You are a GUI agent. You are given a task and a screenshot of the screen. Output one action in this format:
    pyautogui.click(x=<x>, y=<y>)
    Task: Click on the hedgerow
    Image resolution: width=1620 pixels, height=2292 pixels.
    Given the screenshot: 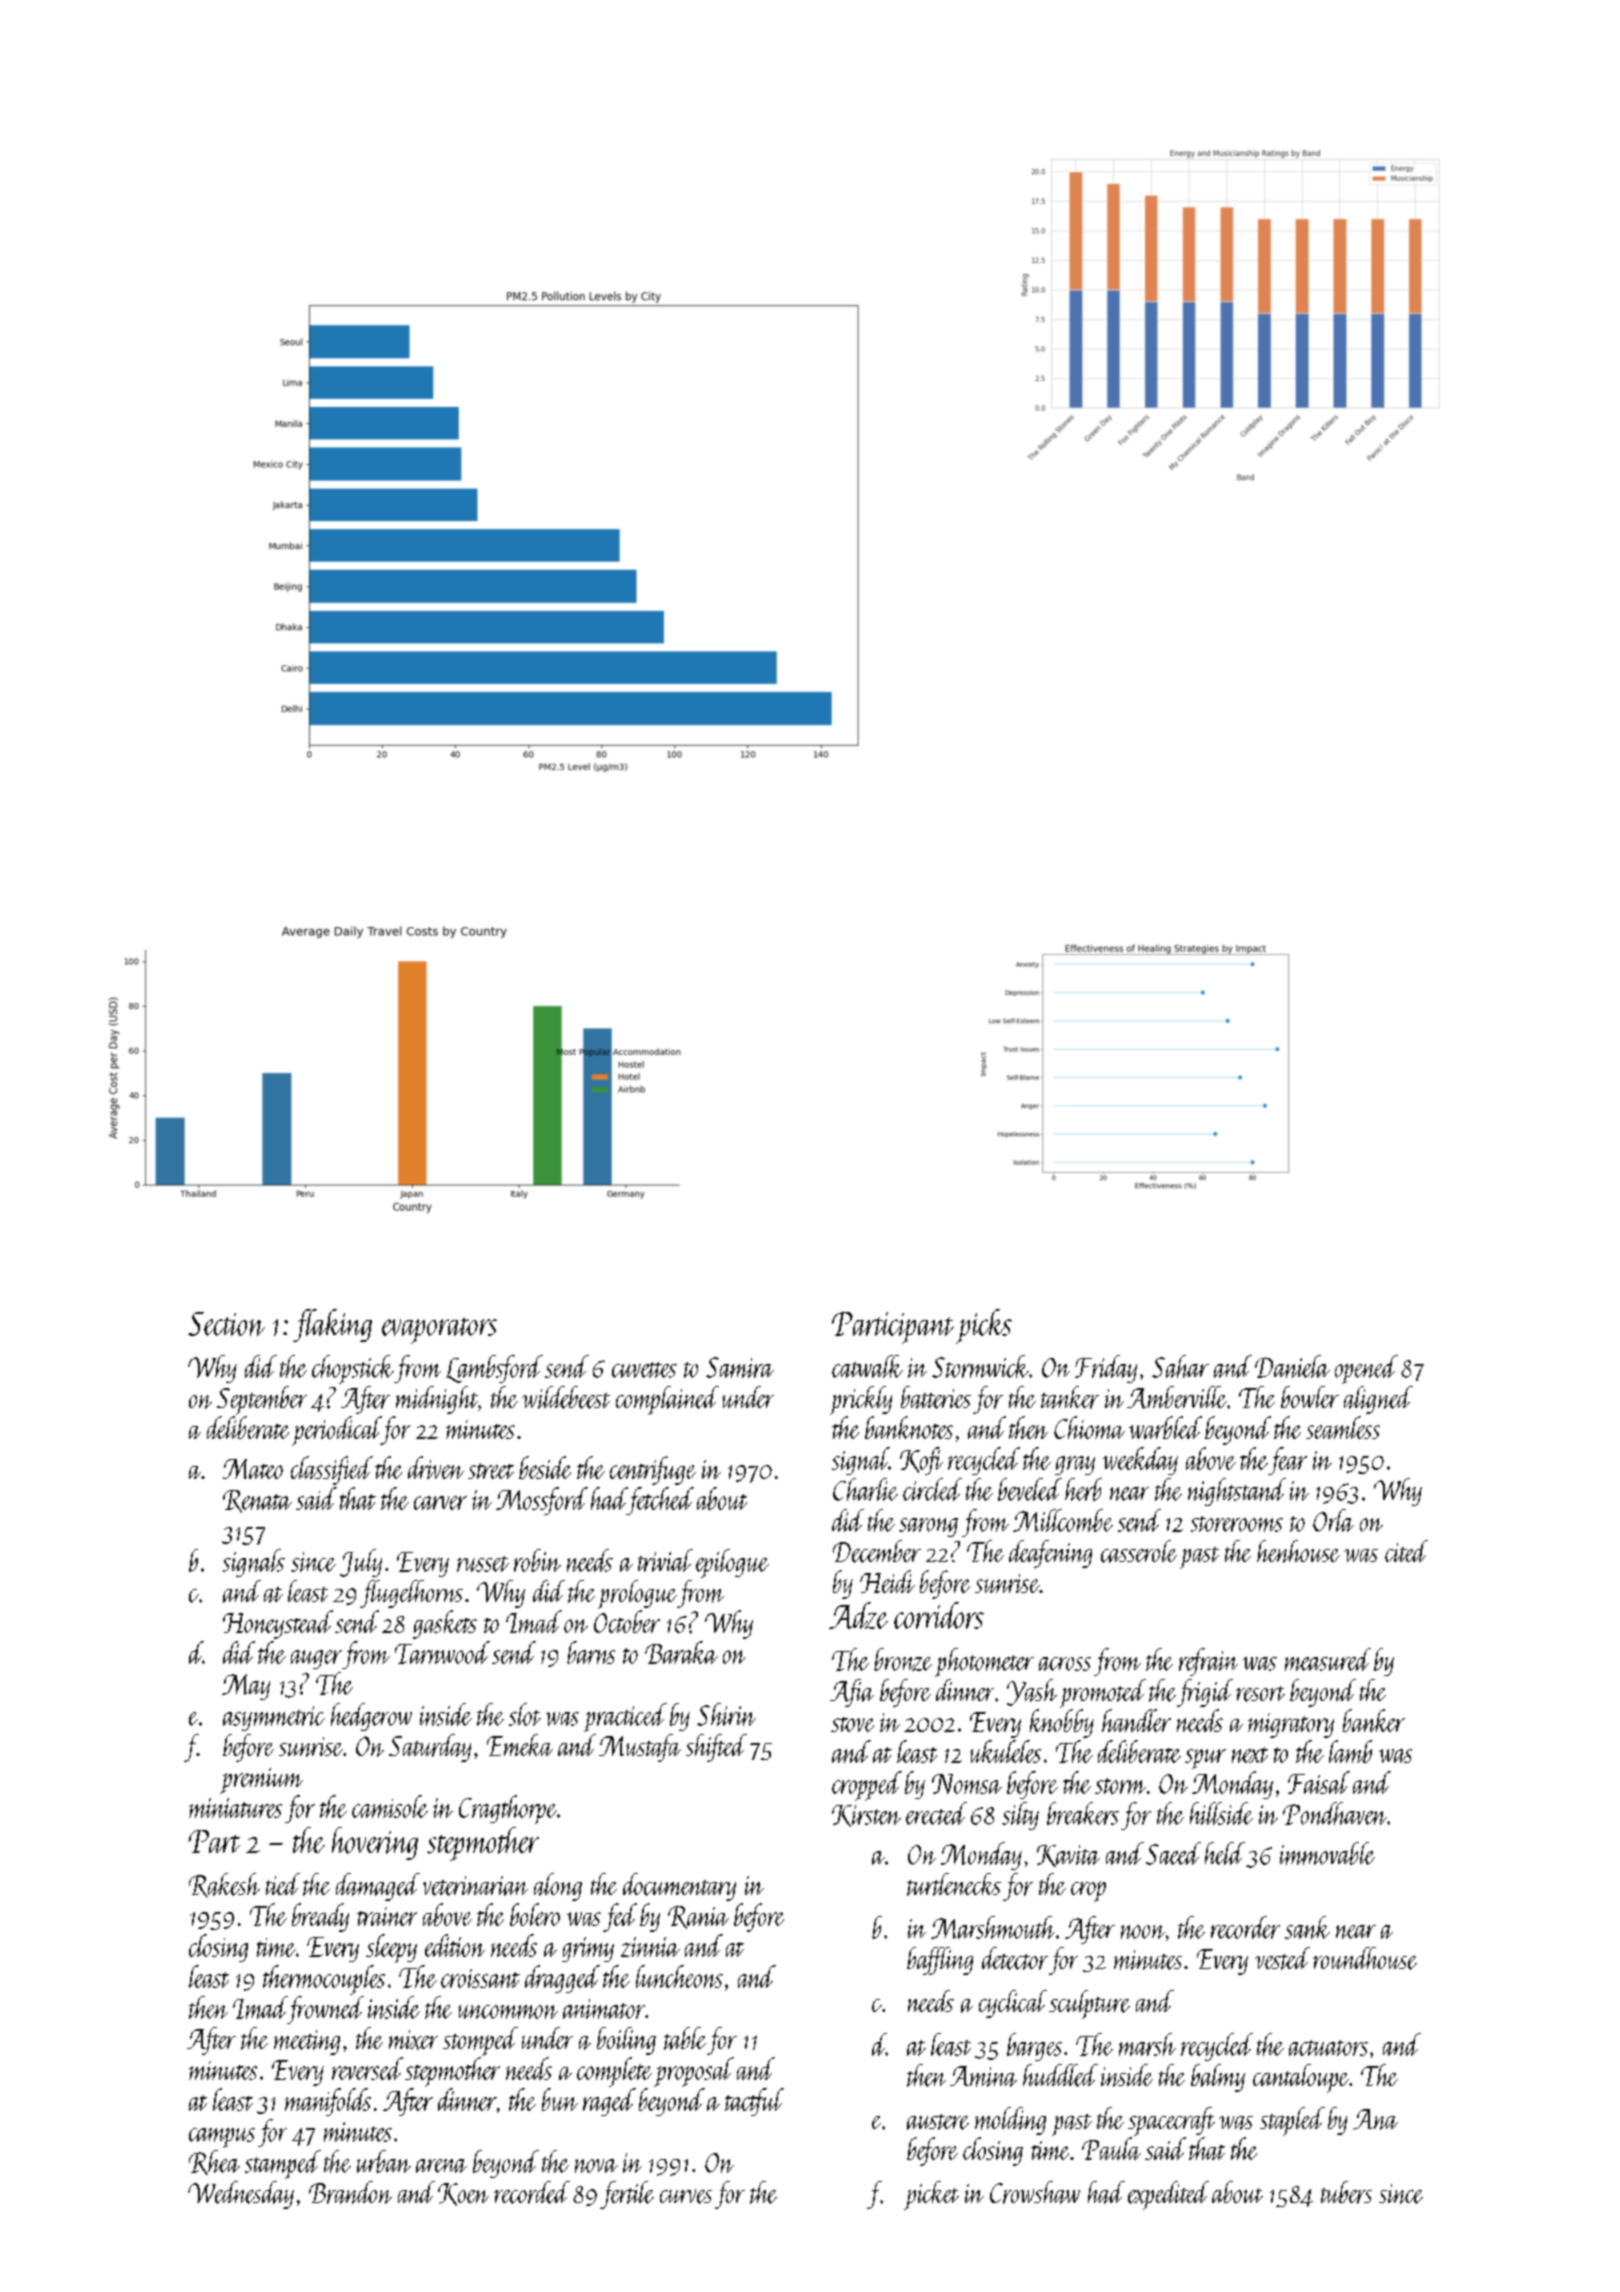 What is the action you would take?
    pyautogui.click(x=371, y=1717)
